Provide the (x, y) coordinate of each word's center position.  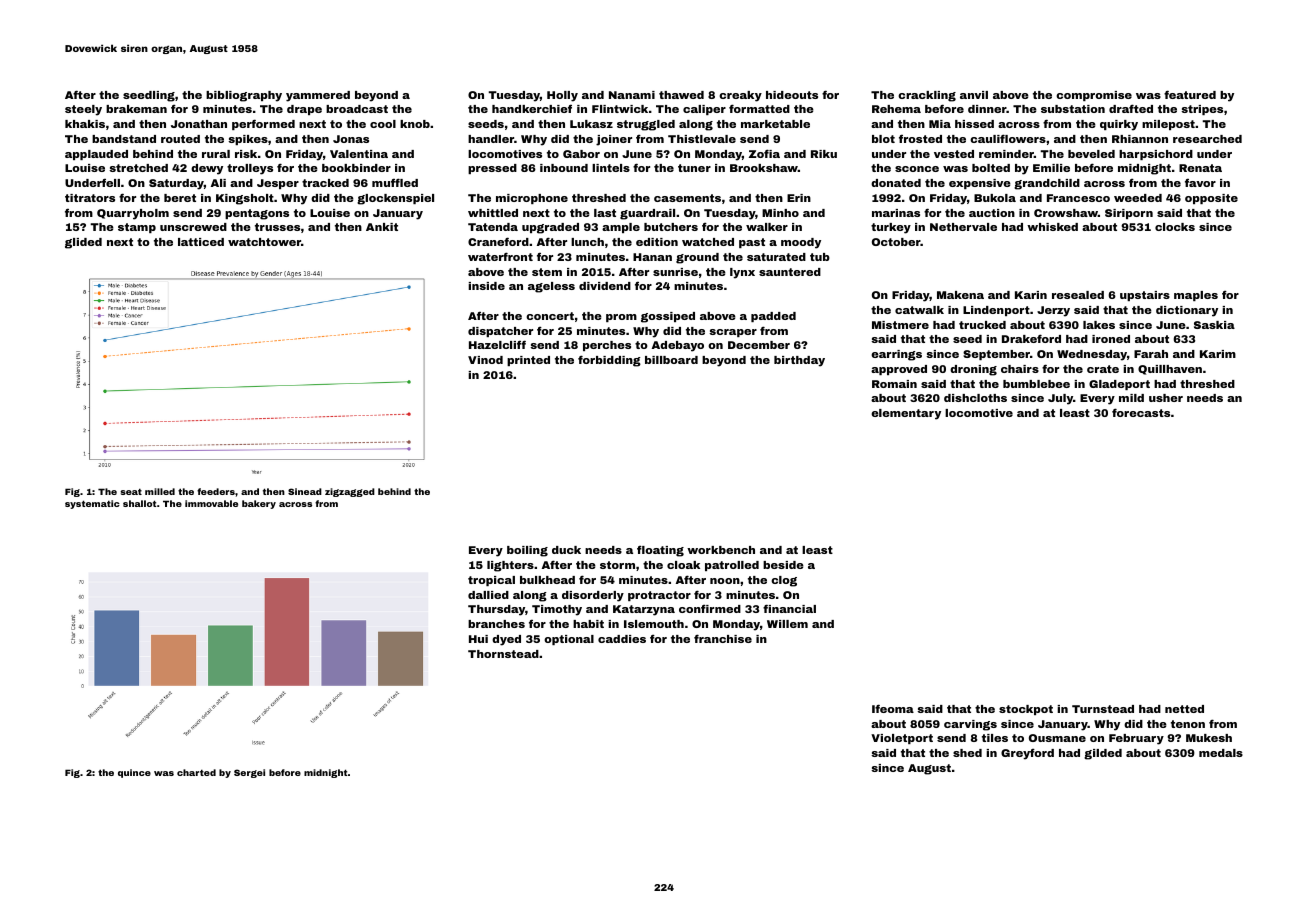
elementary (906, 414)
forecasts (1141, 412)
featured (1190, 94)
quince (134, 773)
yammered (318, 96)
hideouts (792, 95)
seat (131, 492)
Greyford (1027, 754)
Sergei (249, 773)
